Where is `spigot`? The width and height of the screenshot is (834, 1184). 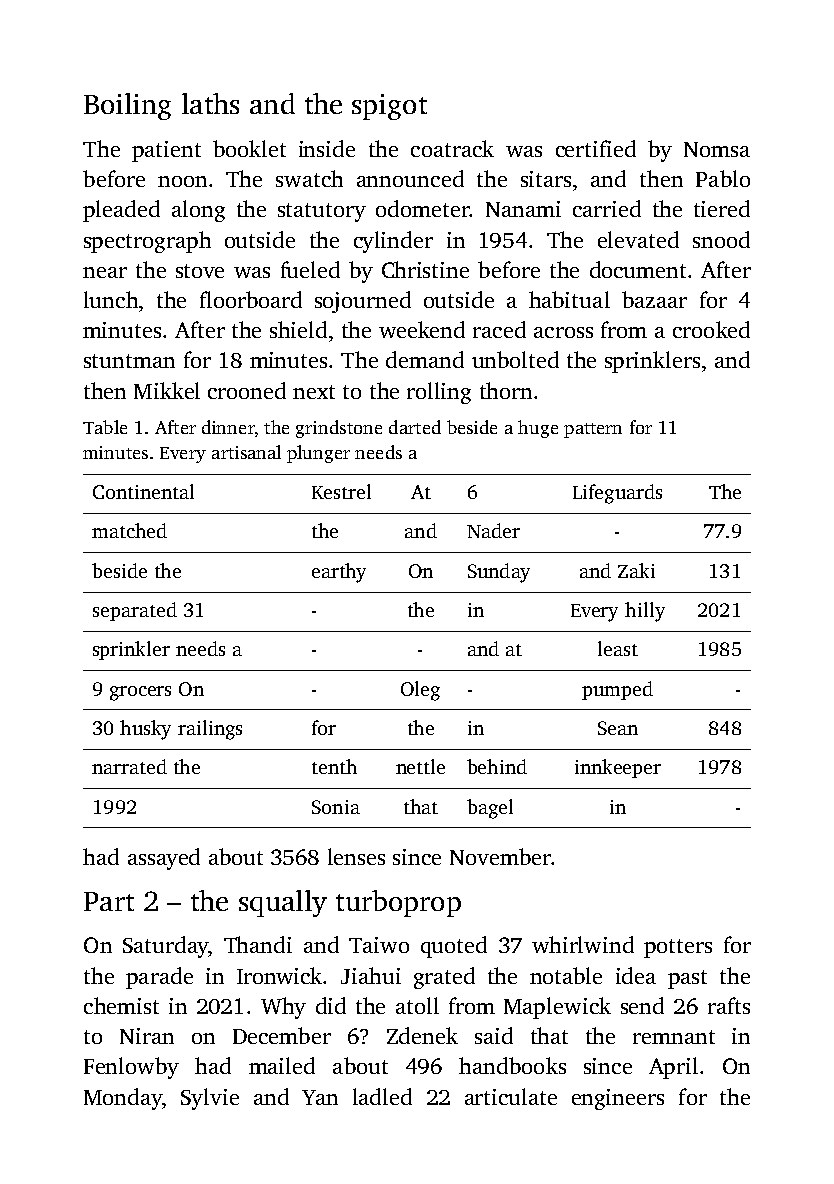
spigot is located at coordinates (389, 107).
